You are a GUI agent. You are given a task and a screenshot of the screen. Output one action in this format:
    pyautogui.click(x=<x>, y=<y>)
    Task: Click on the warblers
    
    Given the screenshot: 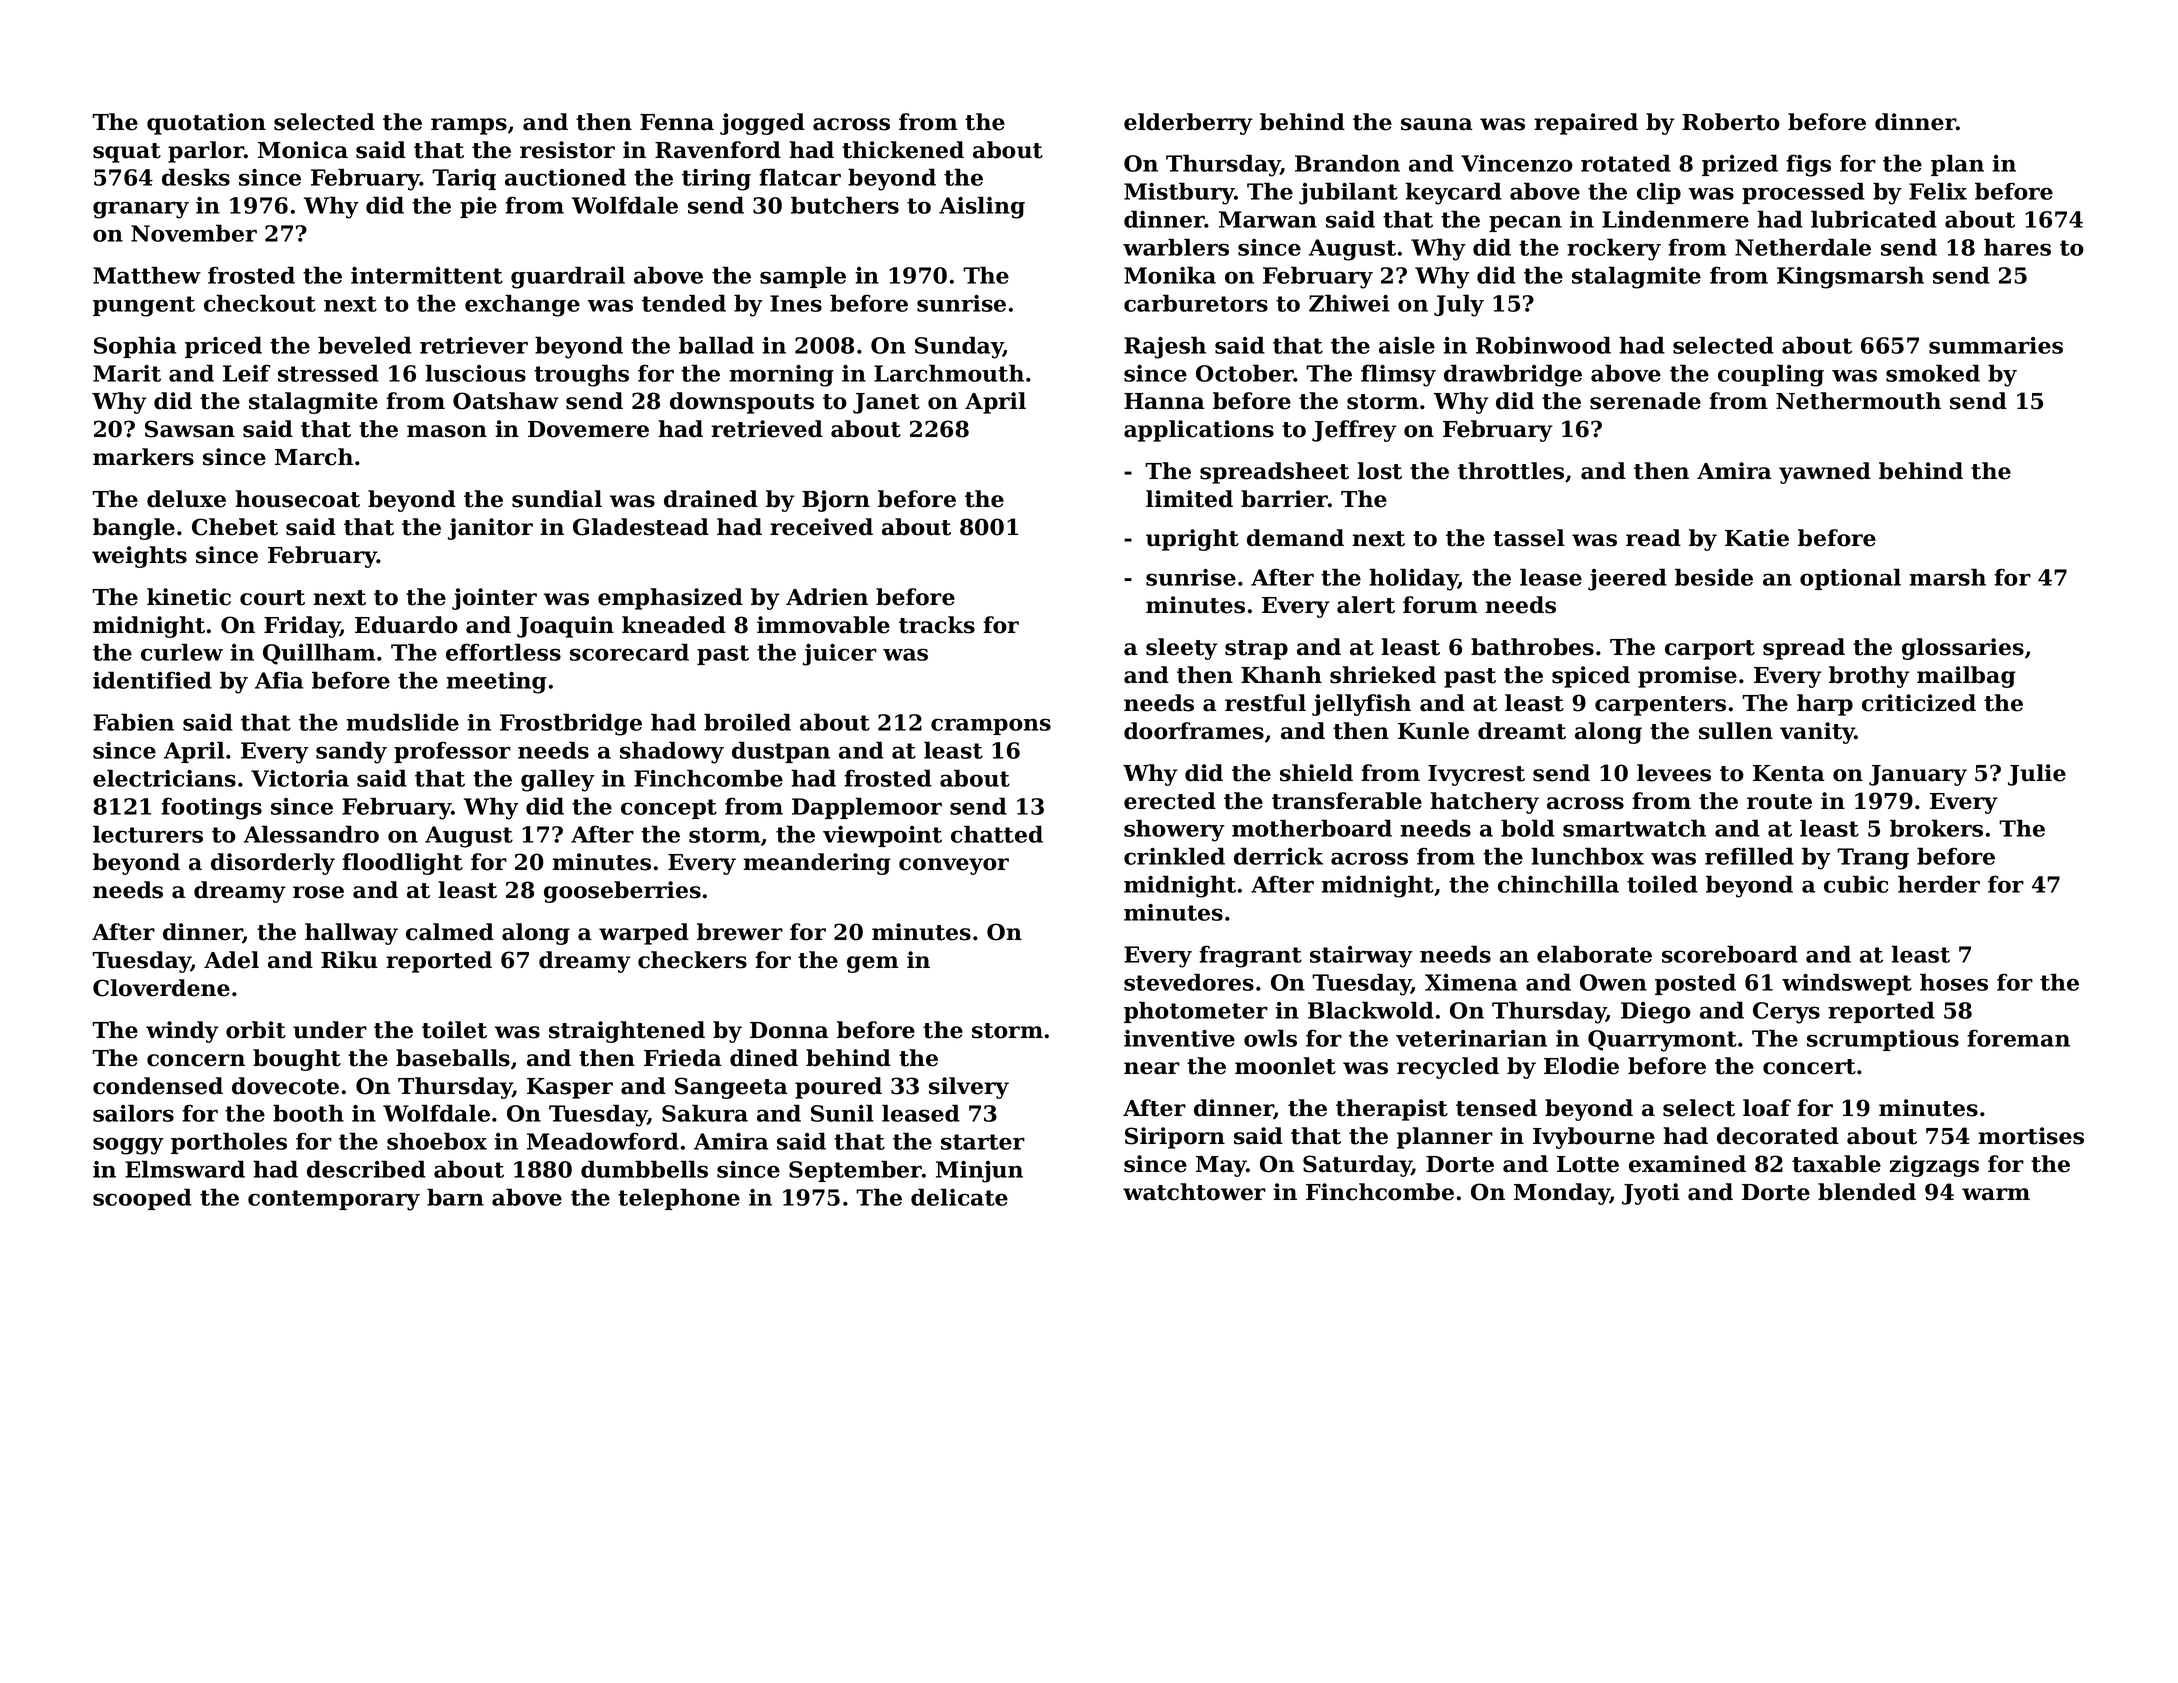 What is the action you would take?
    pyautogui.click(x=1176, y=247)
